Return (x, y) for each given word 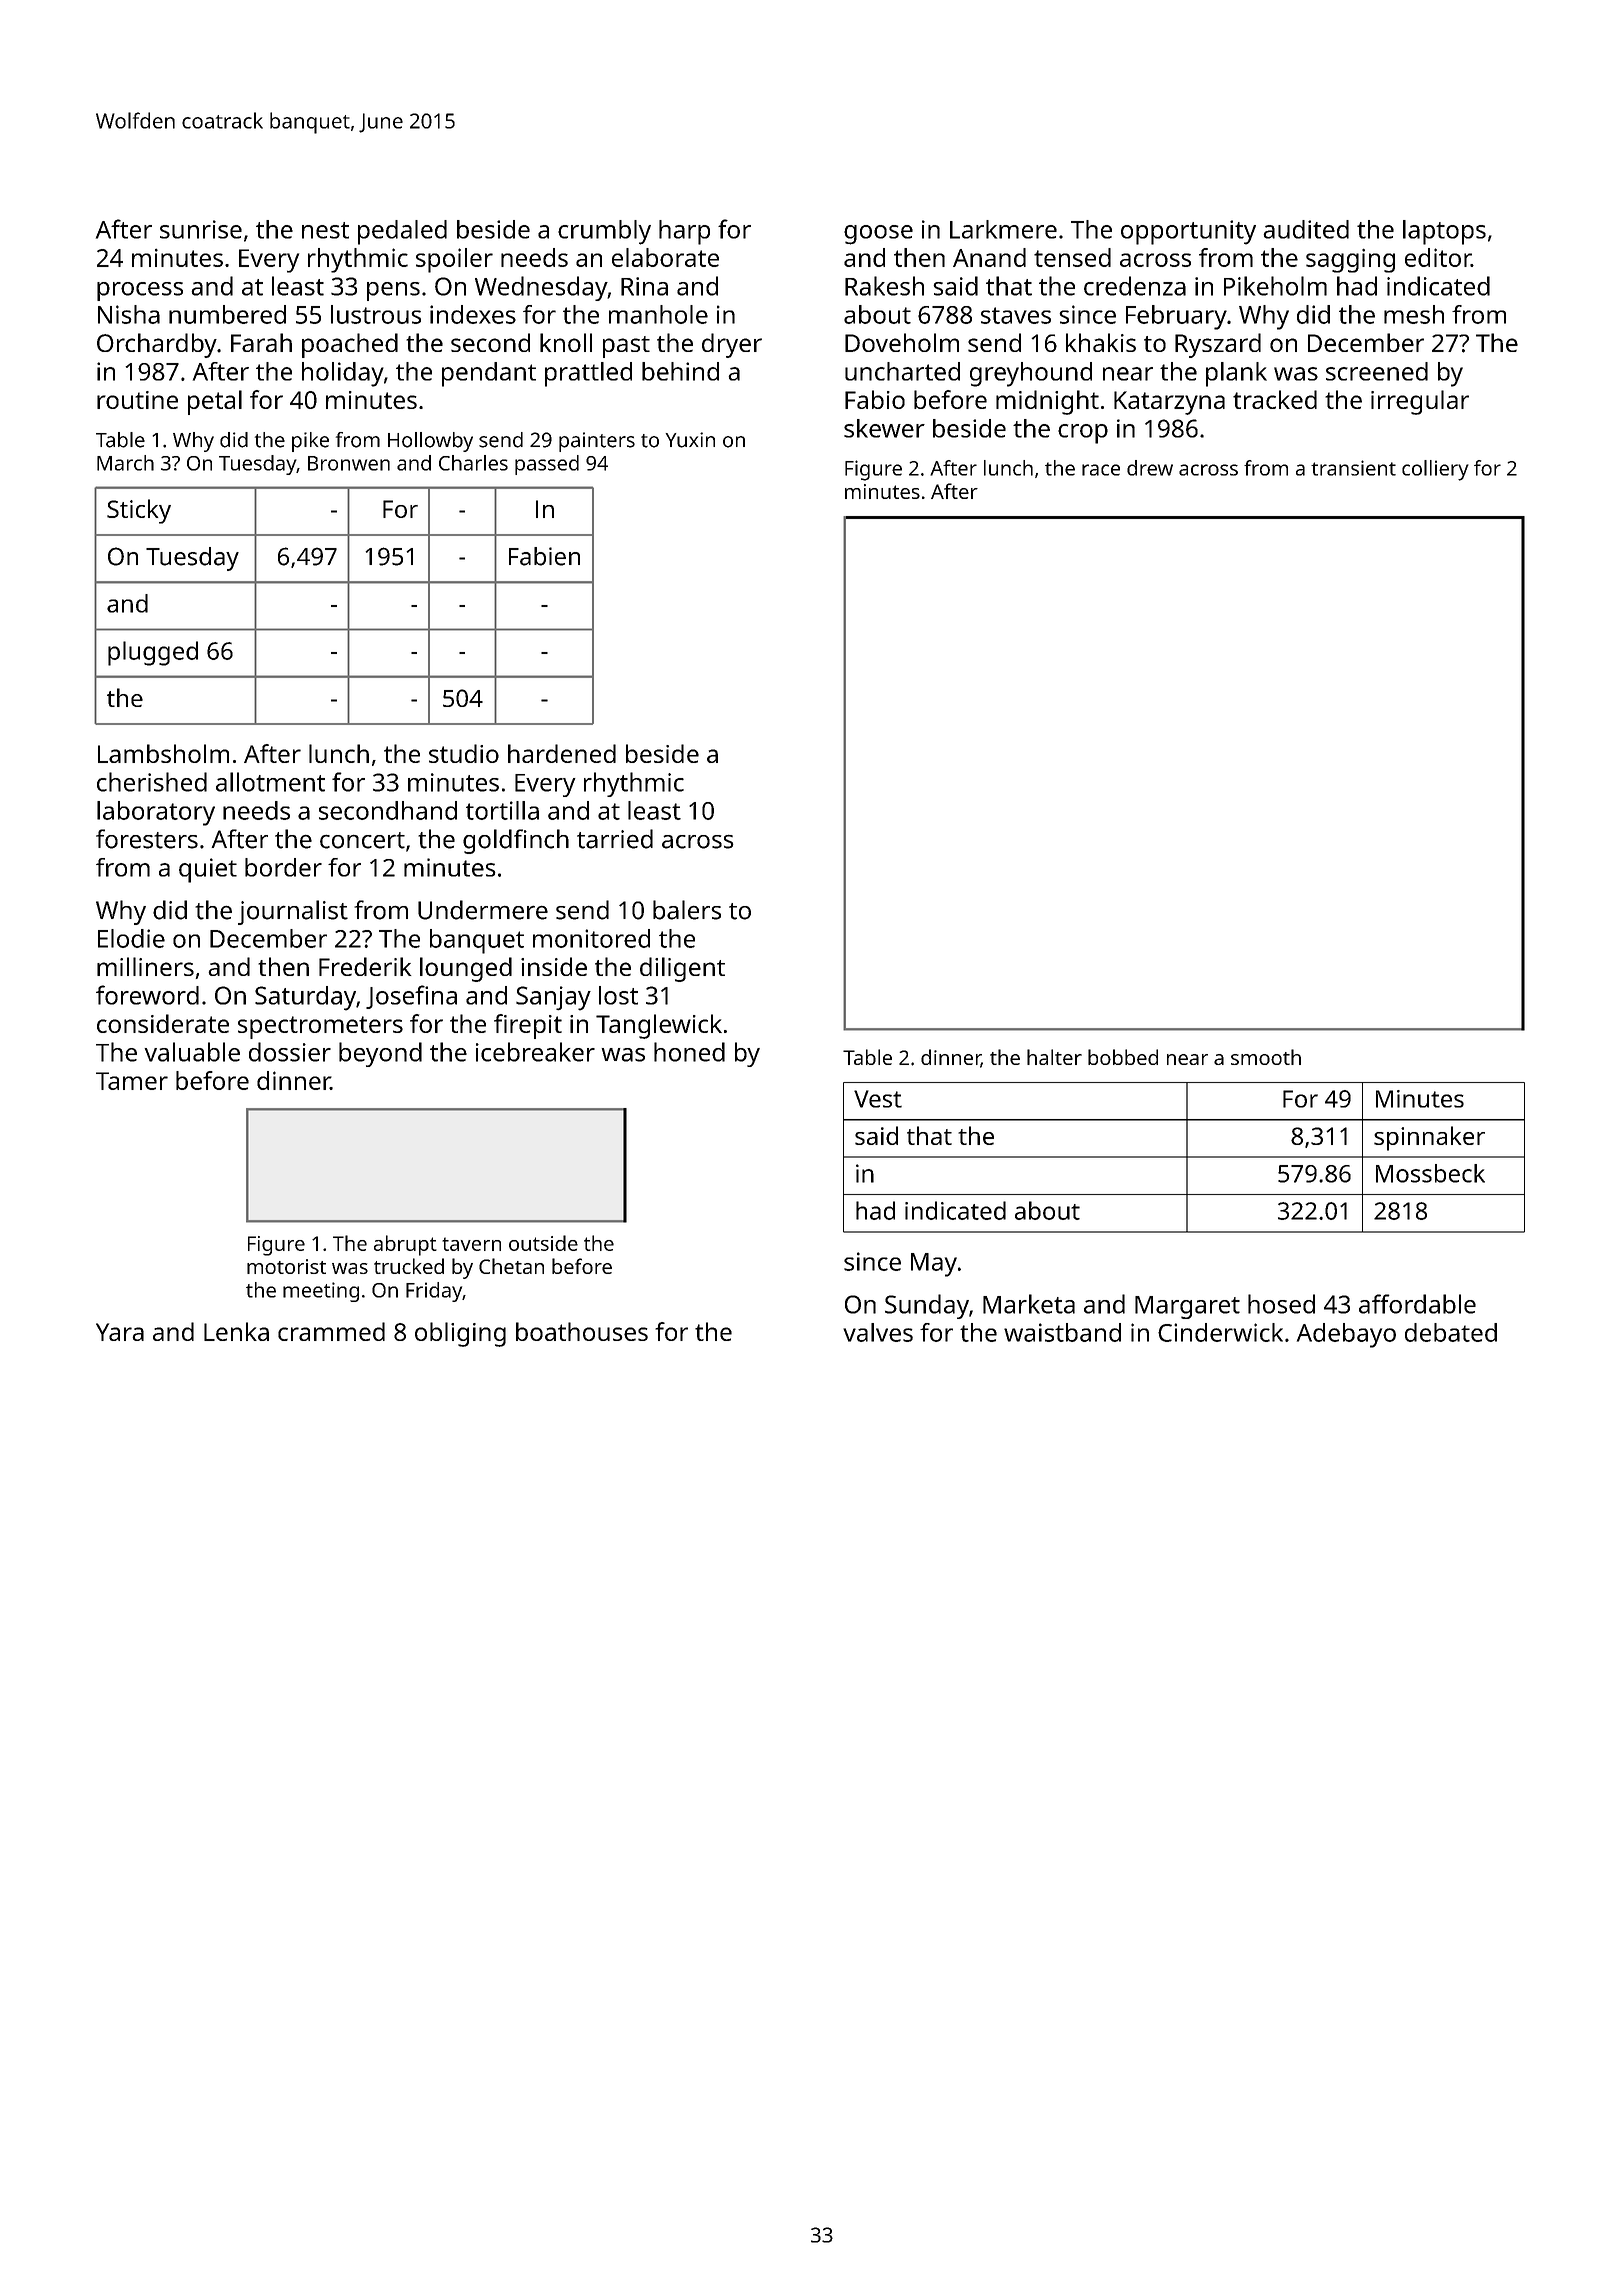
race (1101, 470)
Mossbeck (1430, 1173)
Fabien (544, 556)
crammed (331, 1331)
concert (362, 840)
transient (1353, 468)
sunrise (201, 229)
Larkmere (1003, 229)
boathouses (582, 1331)
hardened (562, 753)
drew (1150, 468)
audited (1306, 229)
